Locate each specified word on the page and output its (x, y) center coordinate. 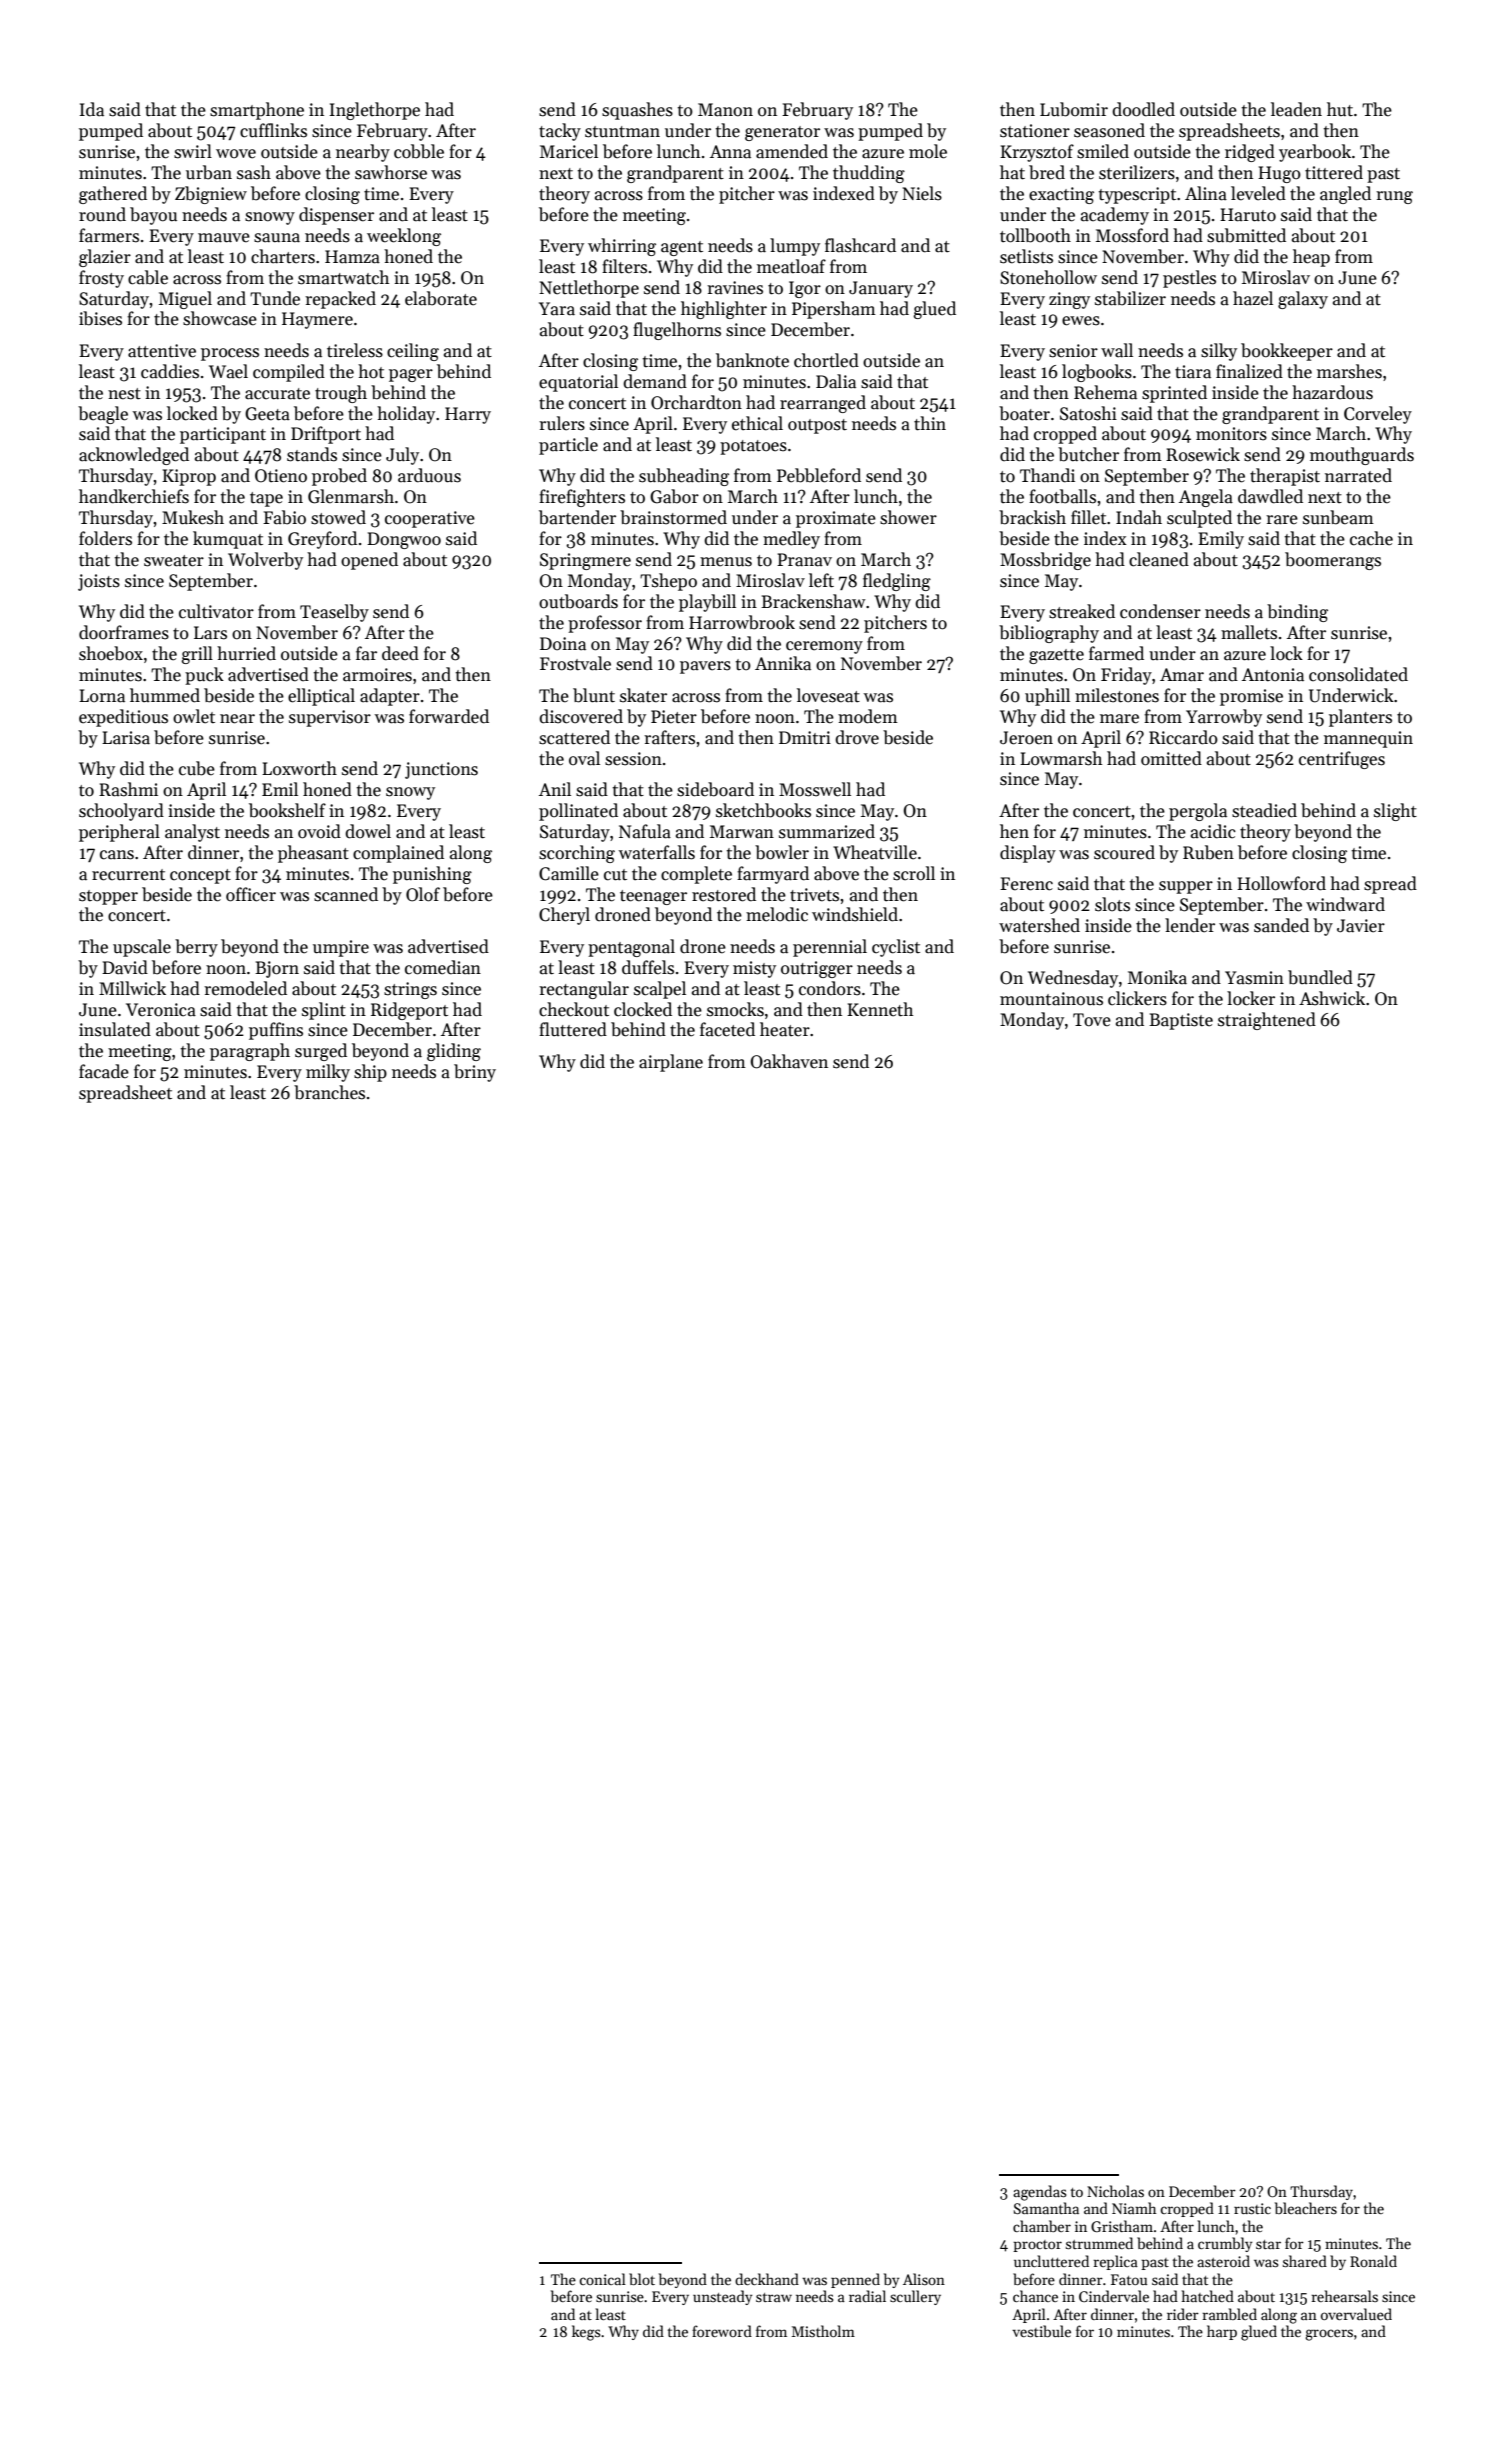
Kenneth (880, 1009)
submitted (1246, 235)
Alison (924, 2279)
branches (329, 1092)
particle (568, 446)
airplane (671, 1063)
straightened (1267, 1021)
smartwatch (343, 277)
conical (602, 2279)
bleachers (1306, 2208)
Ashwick (1332, 998)
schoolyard (121, 812)
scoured (1124, 852)
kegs (586, 2333)
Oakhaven (789, 1061)
